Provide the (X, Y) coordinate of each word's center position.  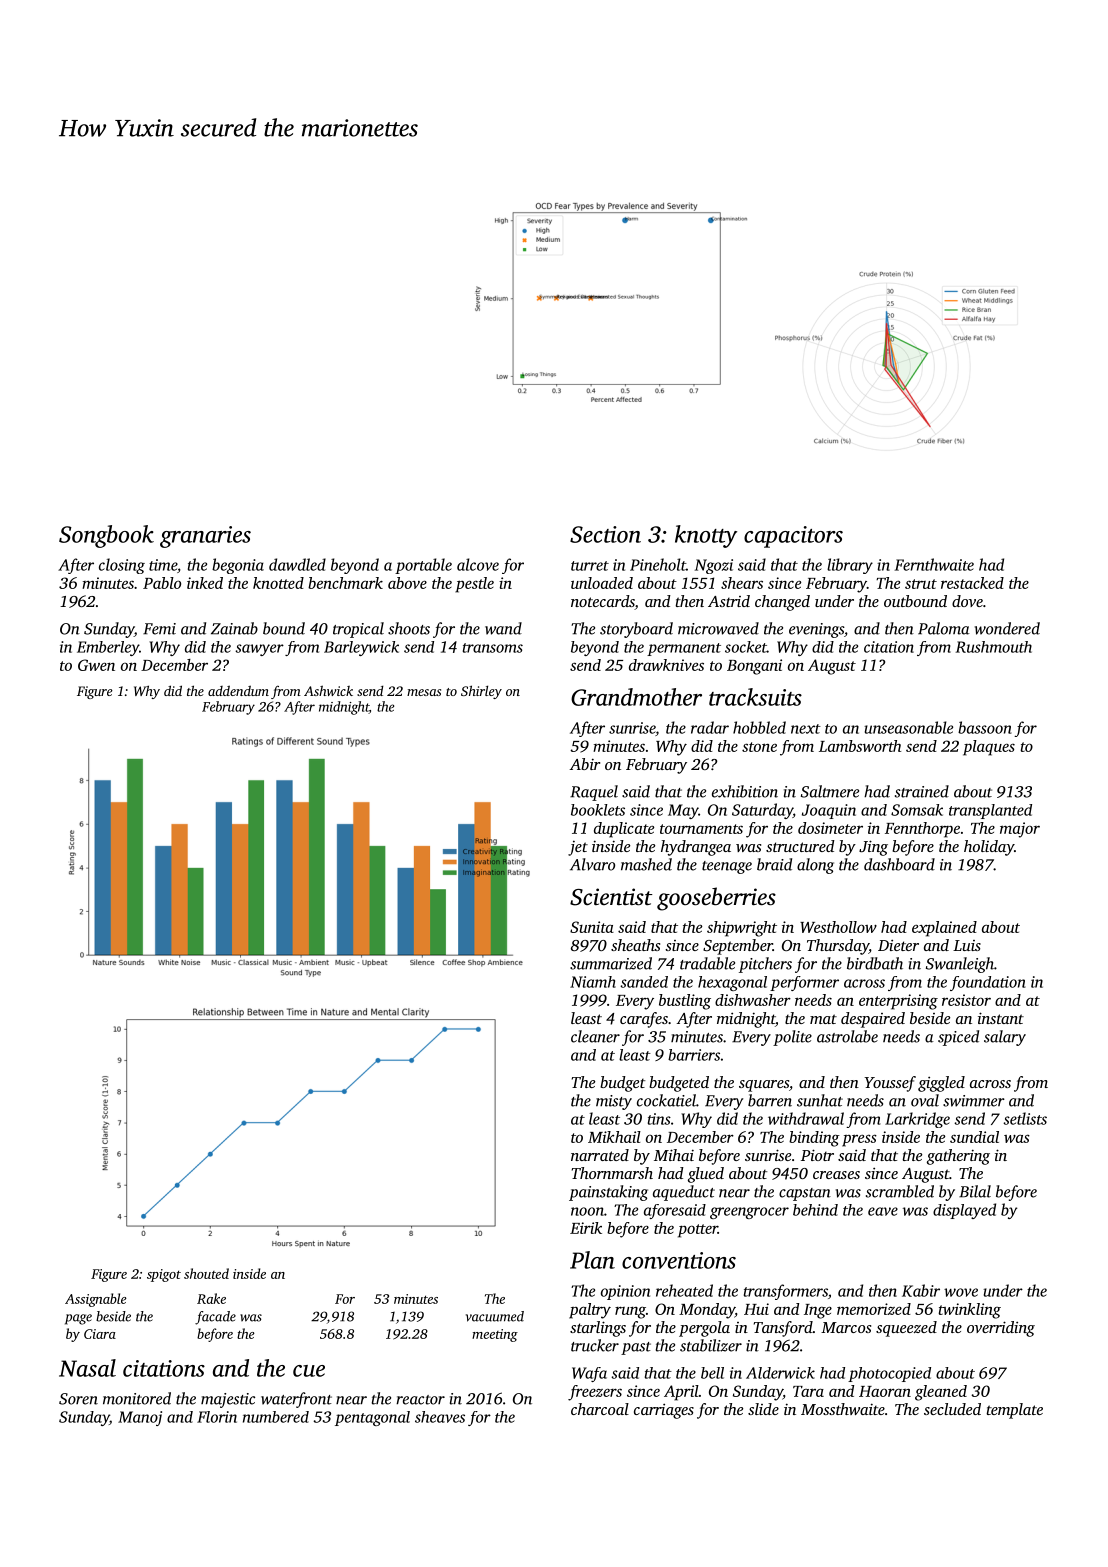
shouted (206, 1273)
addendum (238, 690)
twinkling (969, 1311)
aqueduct (684, 1193)
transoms (493, 648)
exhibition (745, 791)
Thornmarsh (612, 1173)
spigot (164, 1275)
